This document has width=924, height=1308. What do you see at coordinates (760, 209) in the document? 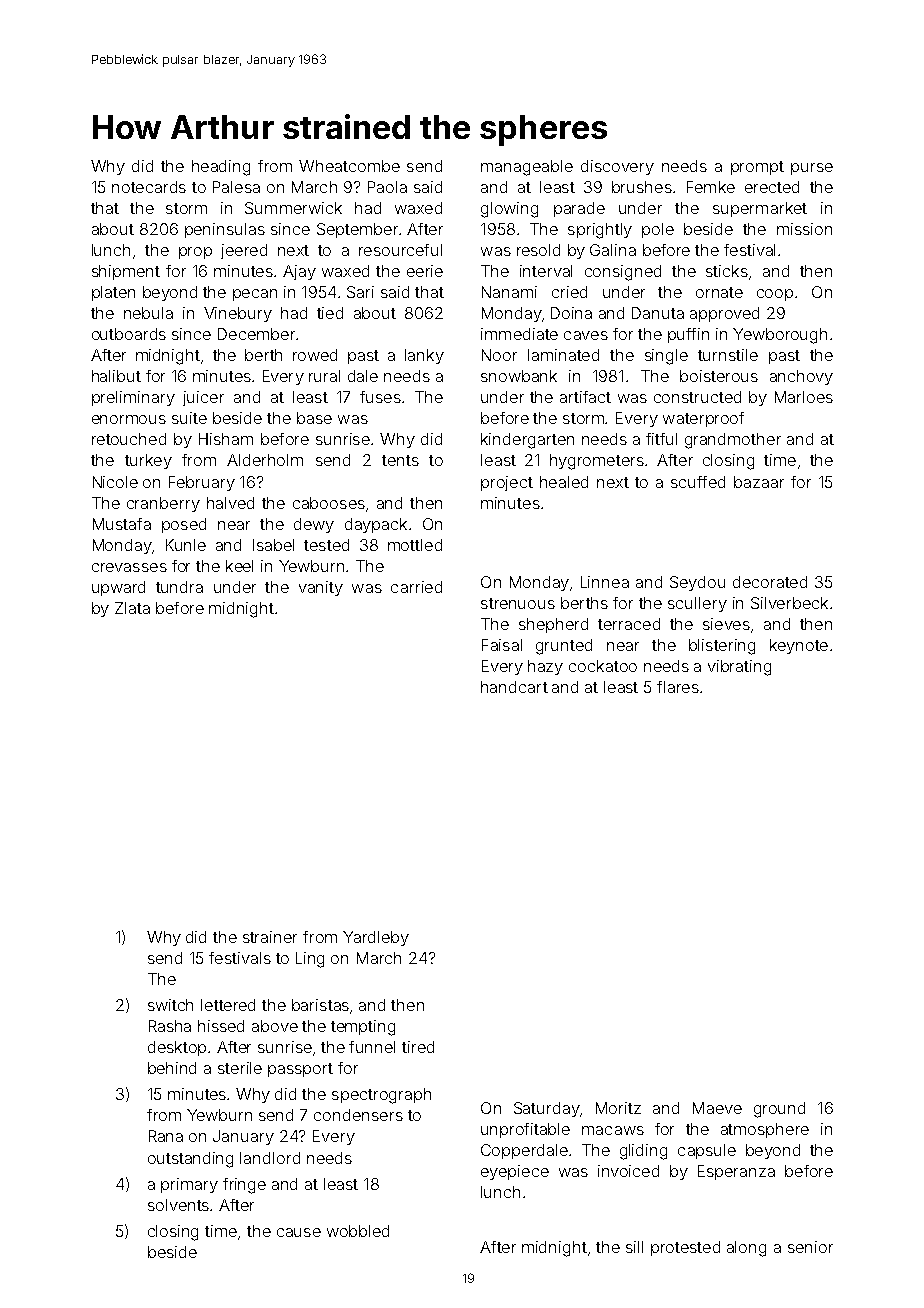
I see `supermarket` at bounding box center [760, 209].
